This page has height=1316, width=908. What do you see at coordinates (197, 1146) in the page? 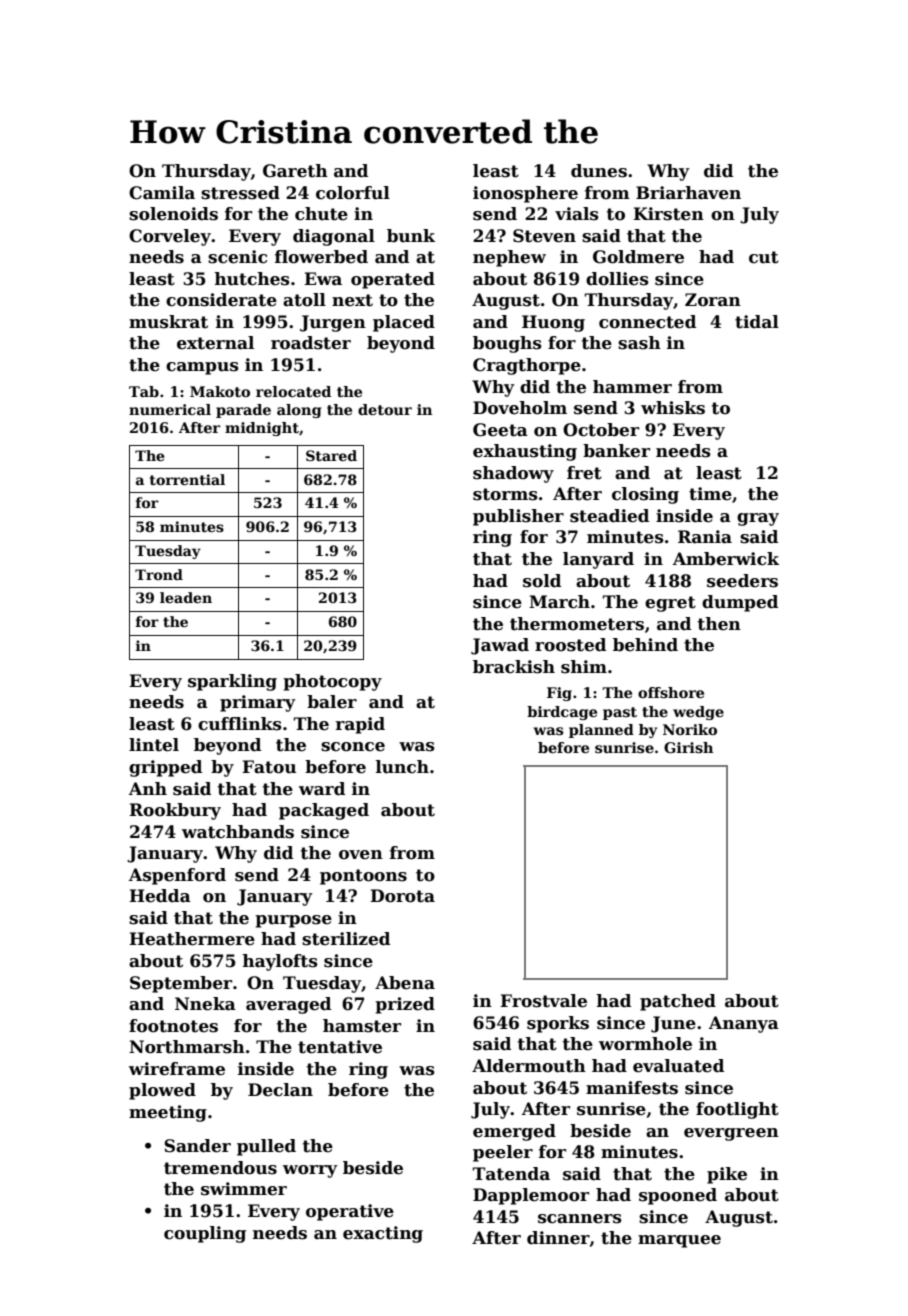
I see `Sander` at bounding box center [197, 1146].
